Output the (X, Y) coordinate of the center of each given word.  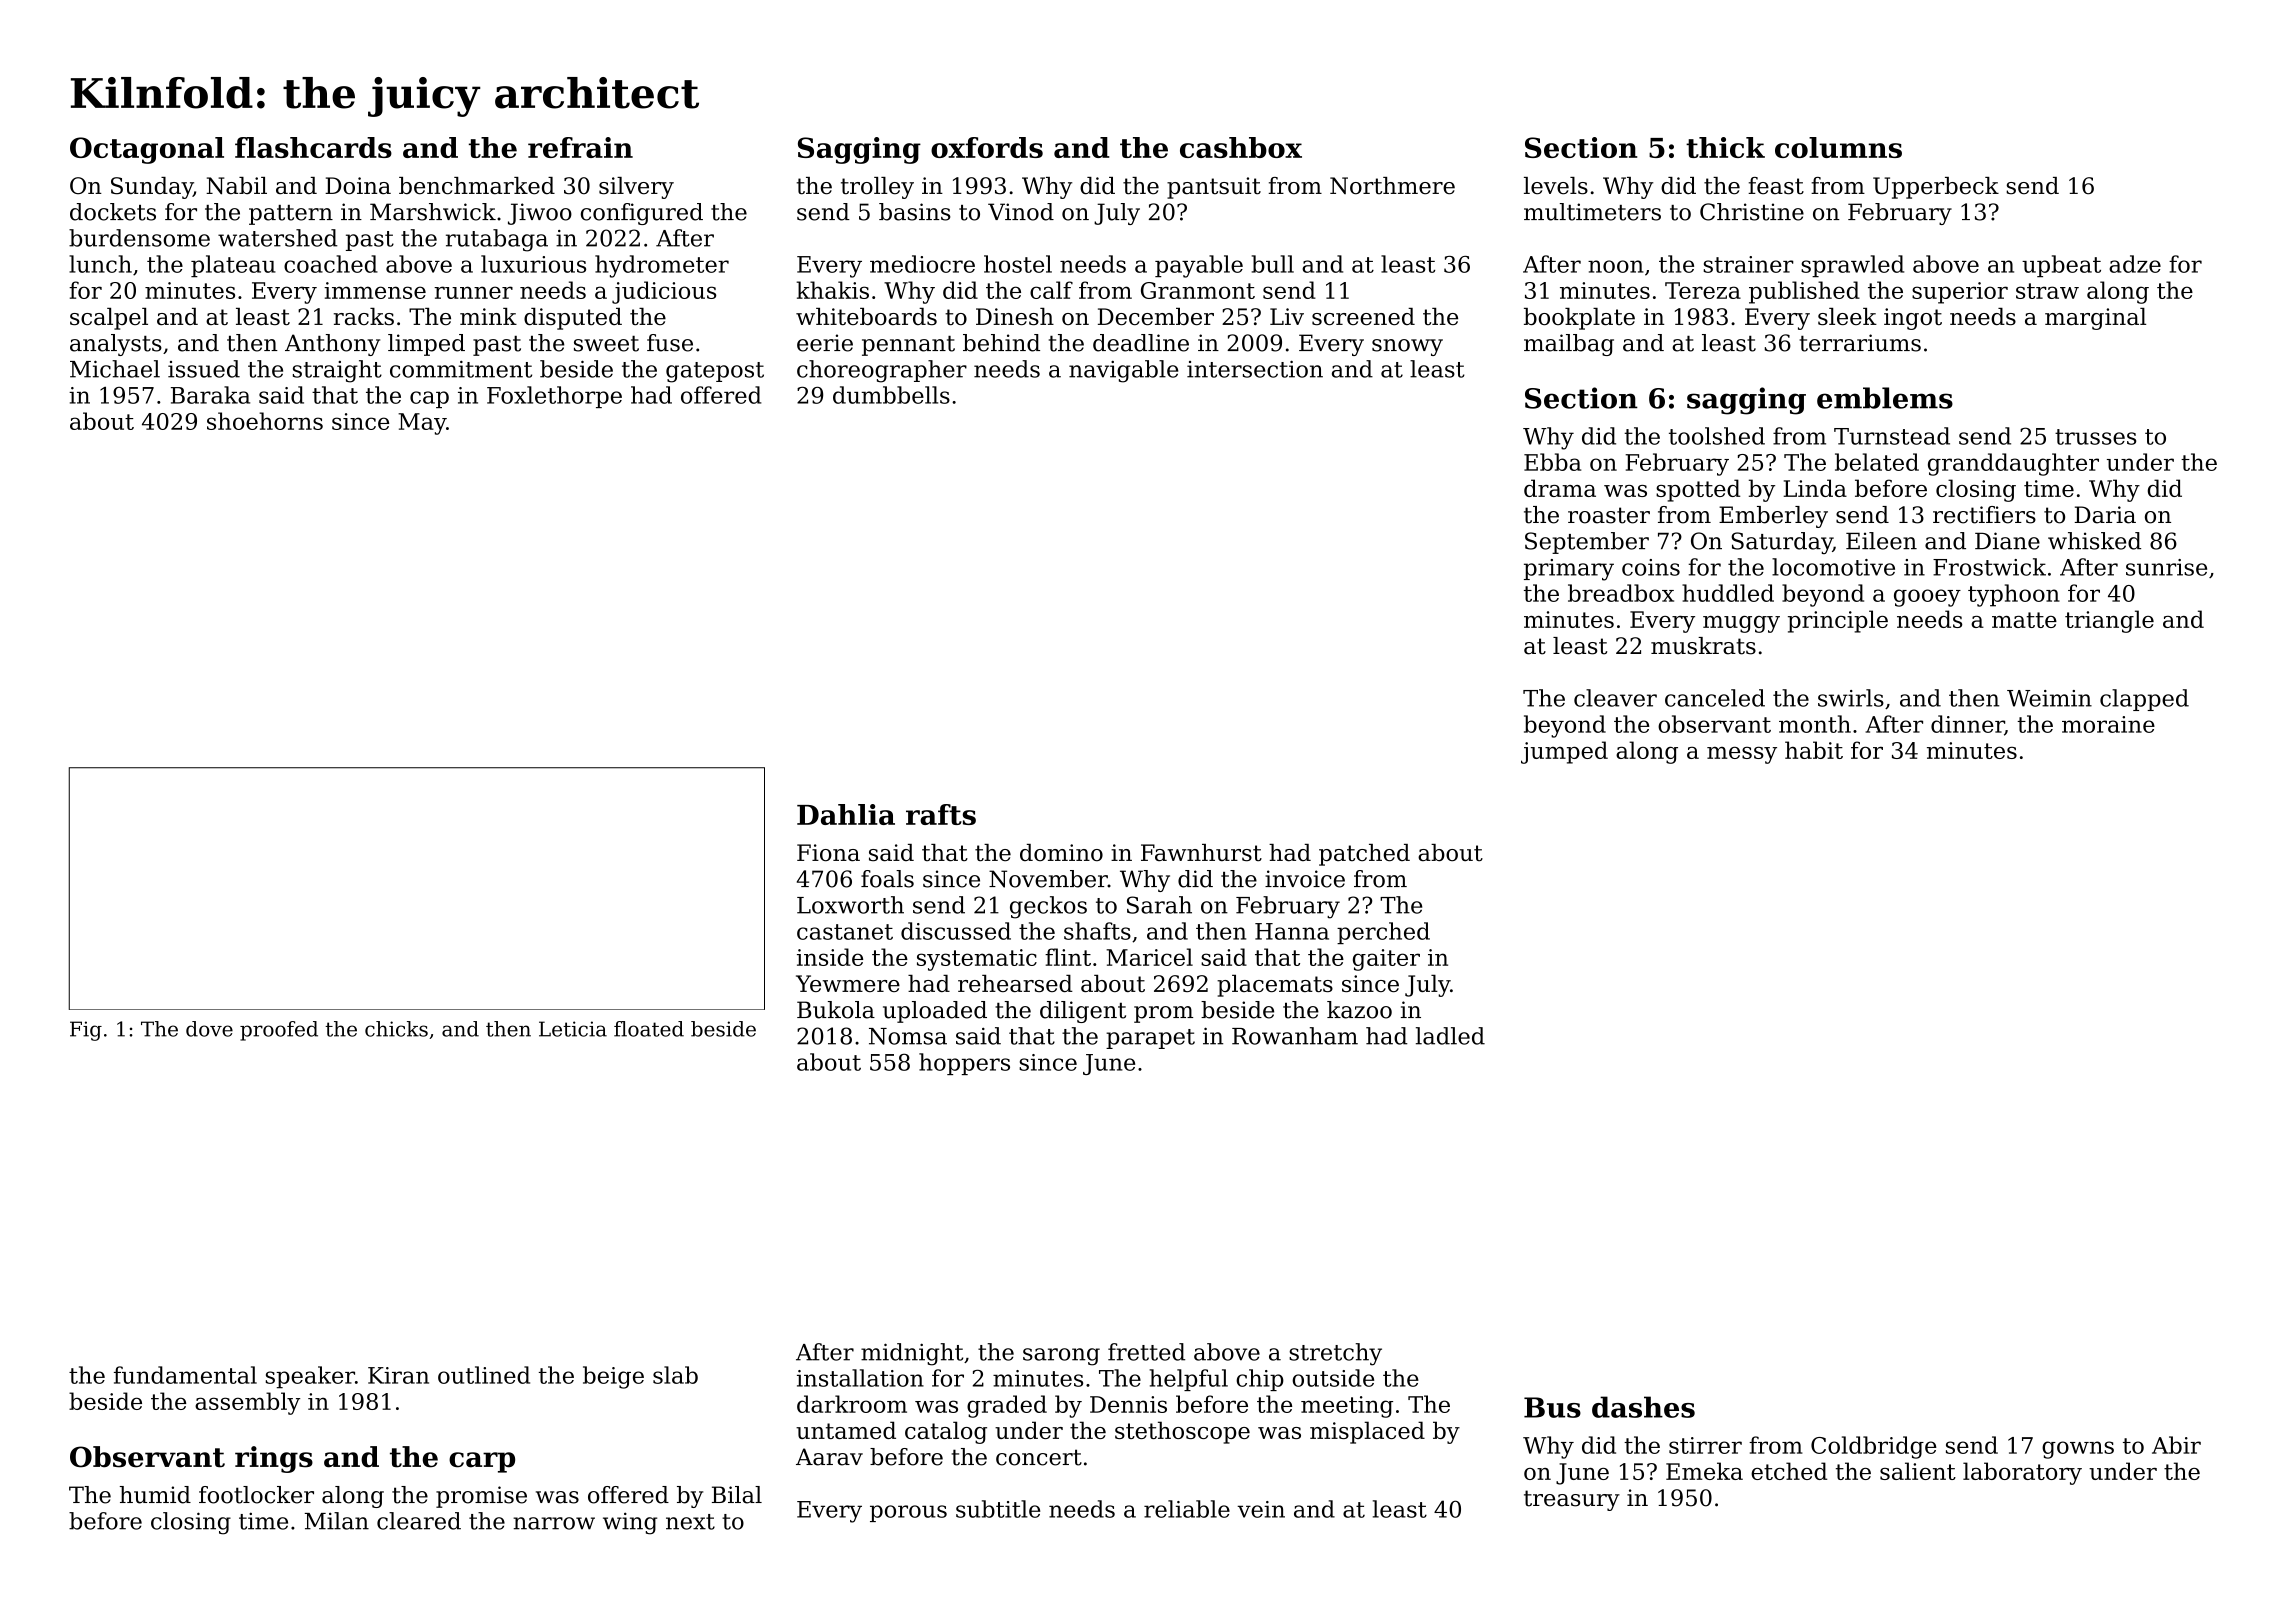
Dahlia (846, 814)
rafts (941, 814)
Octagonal (147, 150)
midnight (912, 1354)
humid (155, 1495)
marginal (2095, 319)
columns (1838, 147)
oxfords (987, 147)
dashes (1643, 1407)
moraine (2108, 724)
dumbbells (891, 395)
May (422, 424)
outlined (484, 1375)
